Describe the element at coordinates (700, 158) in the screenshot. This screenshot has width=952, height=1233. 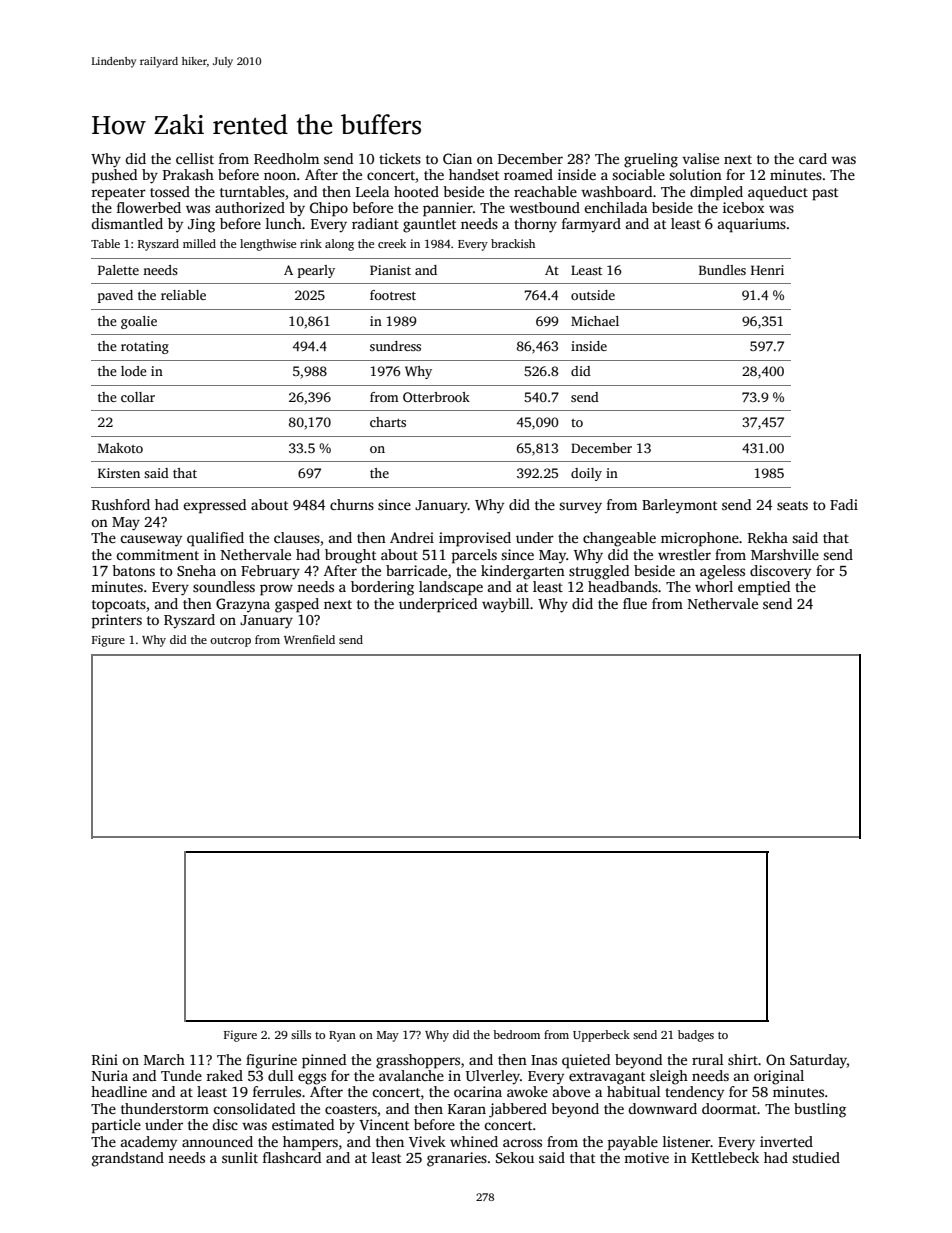
I see `valise` at that location.
